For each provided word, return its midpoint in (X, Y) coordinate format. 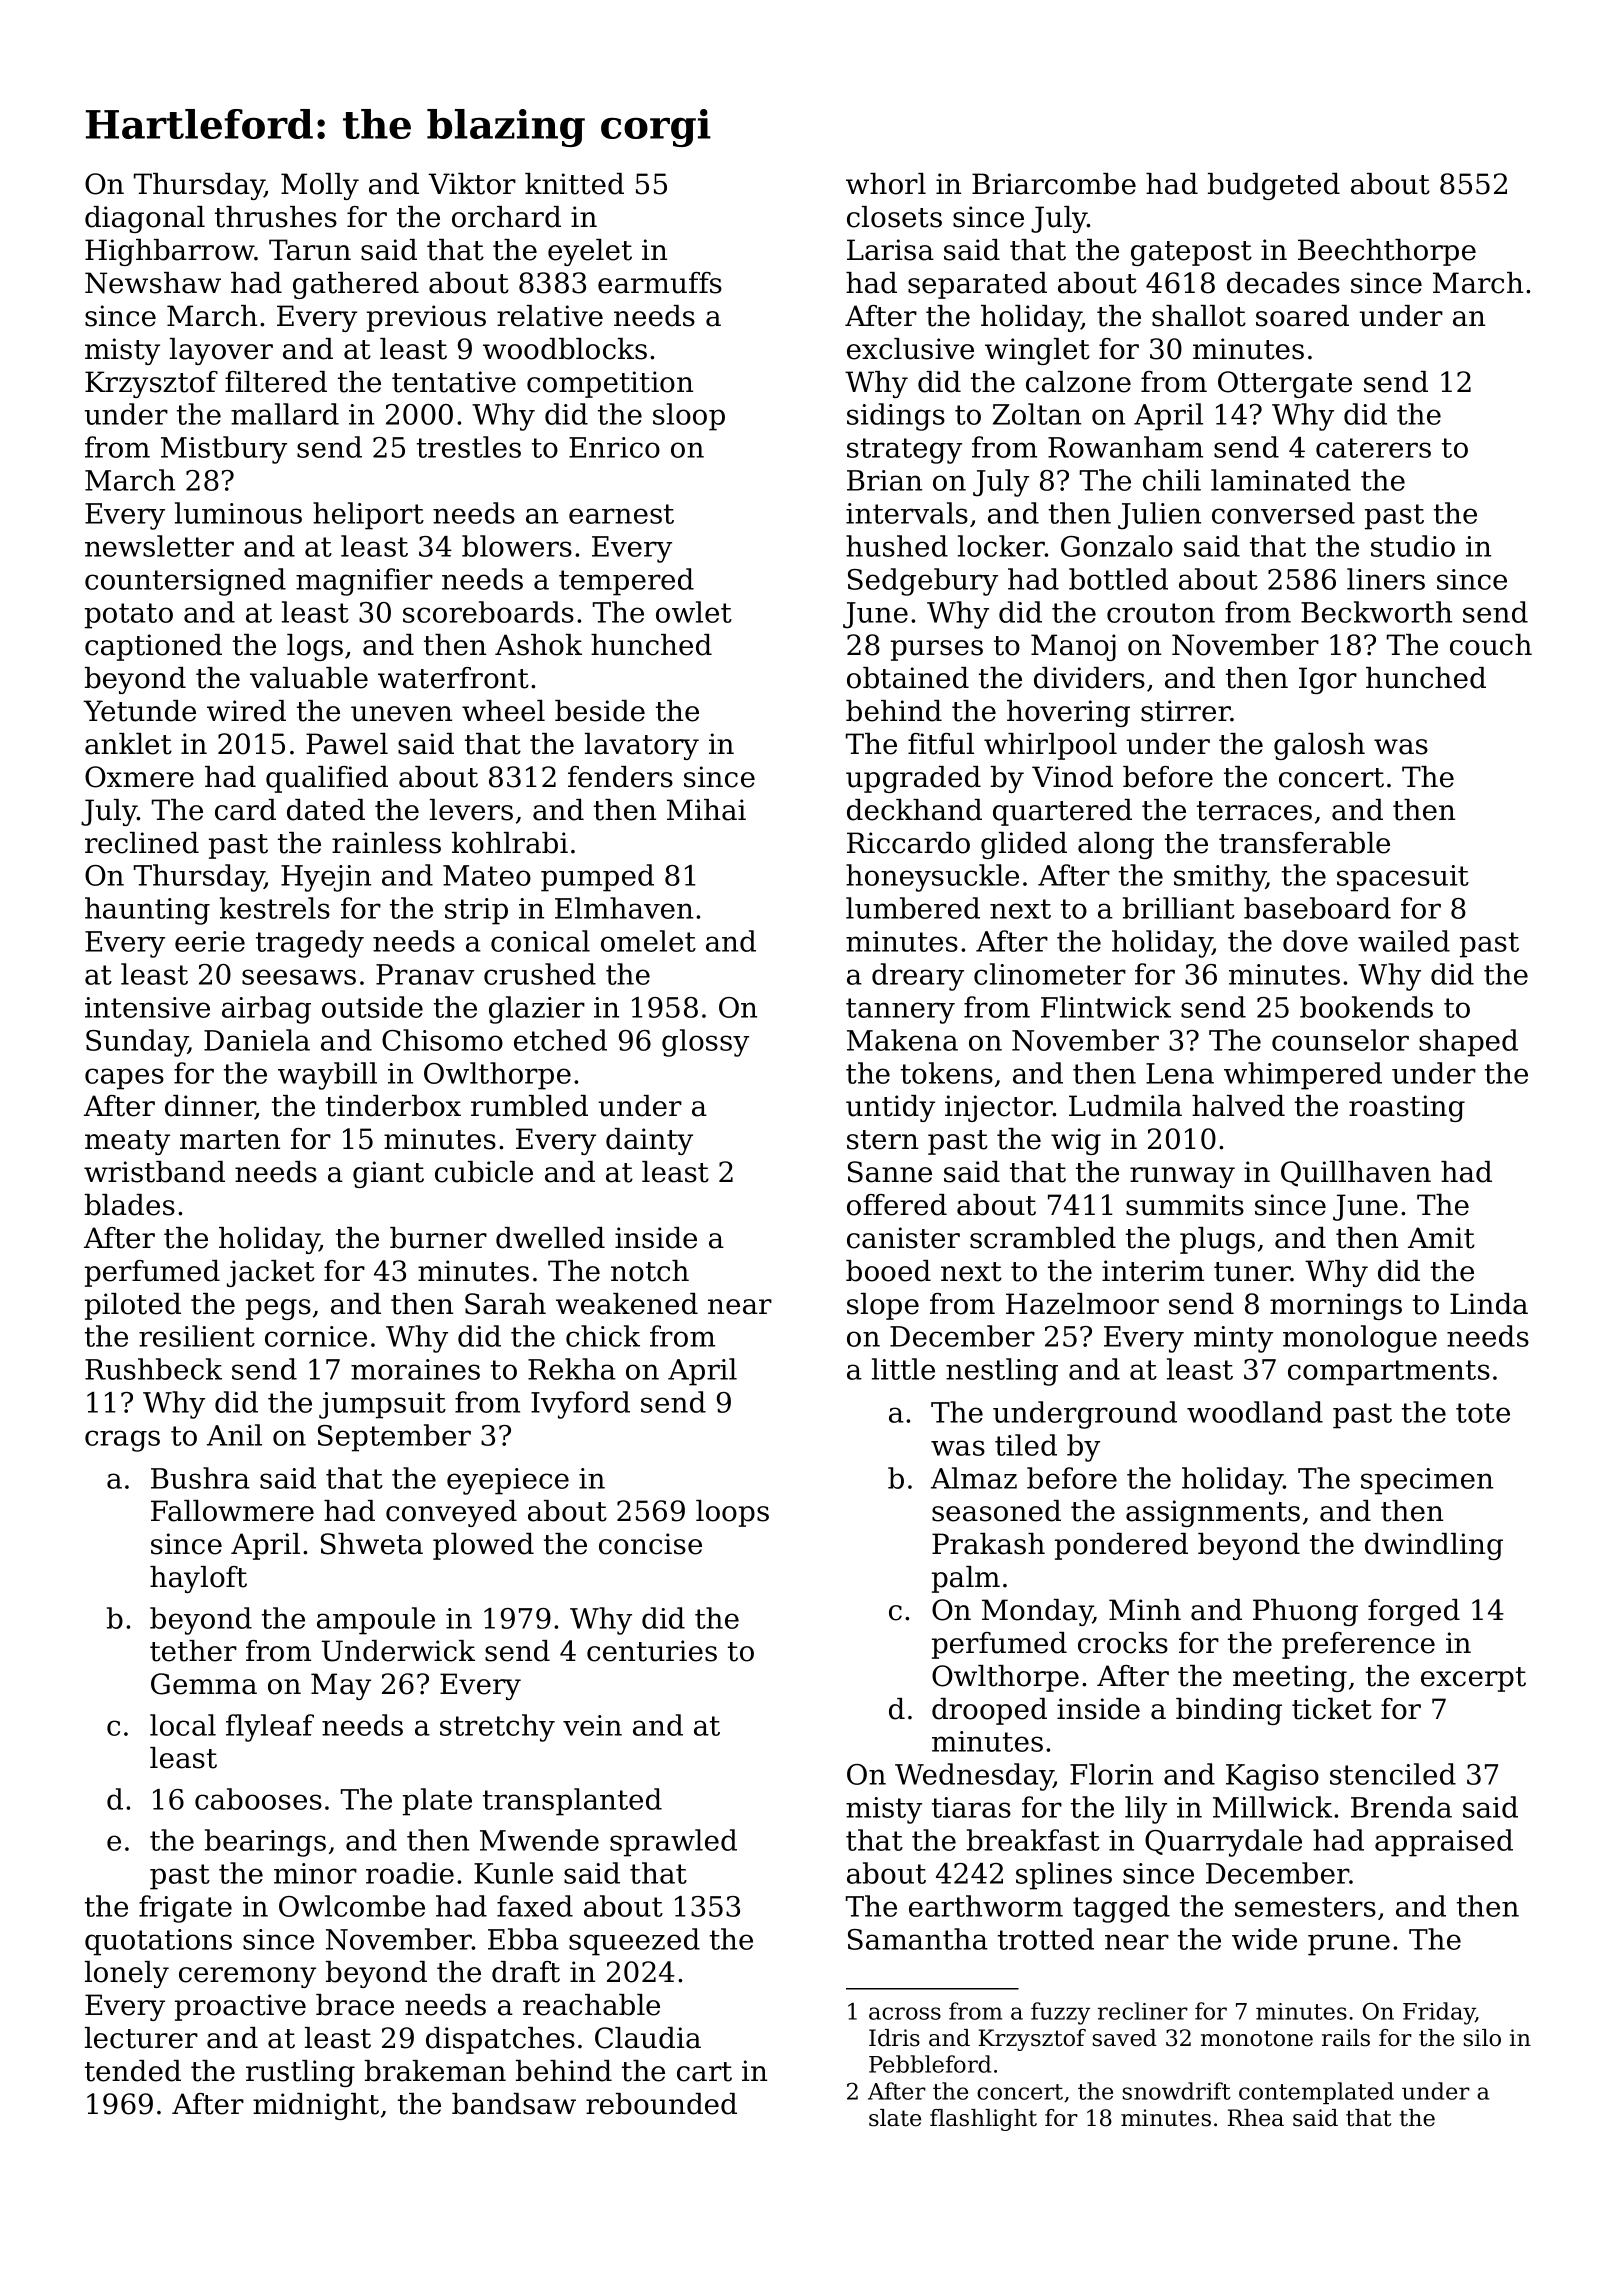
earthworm (986, 1906)
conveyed (451, 1513)
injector (999, 1108)
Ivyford (580, 1405)
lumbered (913, 908)
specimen (1427, 1481)
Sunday (137, 1043)
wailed (1404, 941)
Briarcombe (1054, 184)
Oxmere (139, 777)
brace (355, 2005)
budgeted (1274, 186)
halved (1238, 1106)
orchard (506, 217)
